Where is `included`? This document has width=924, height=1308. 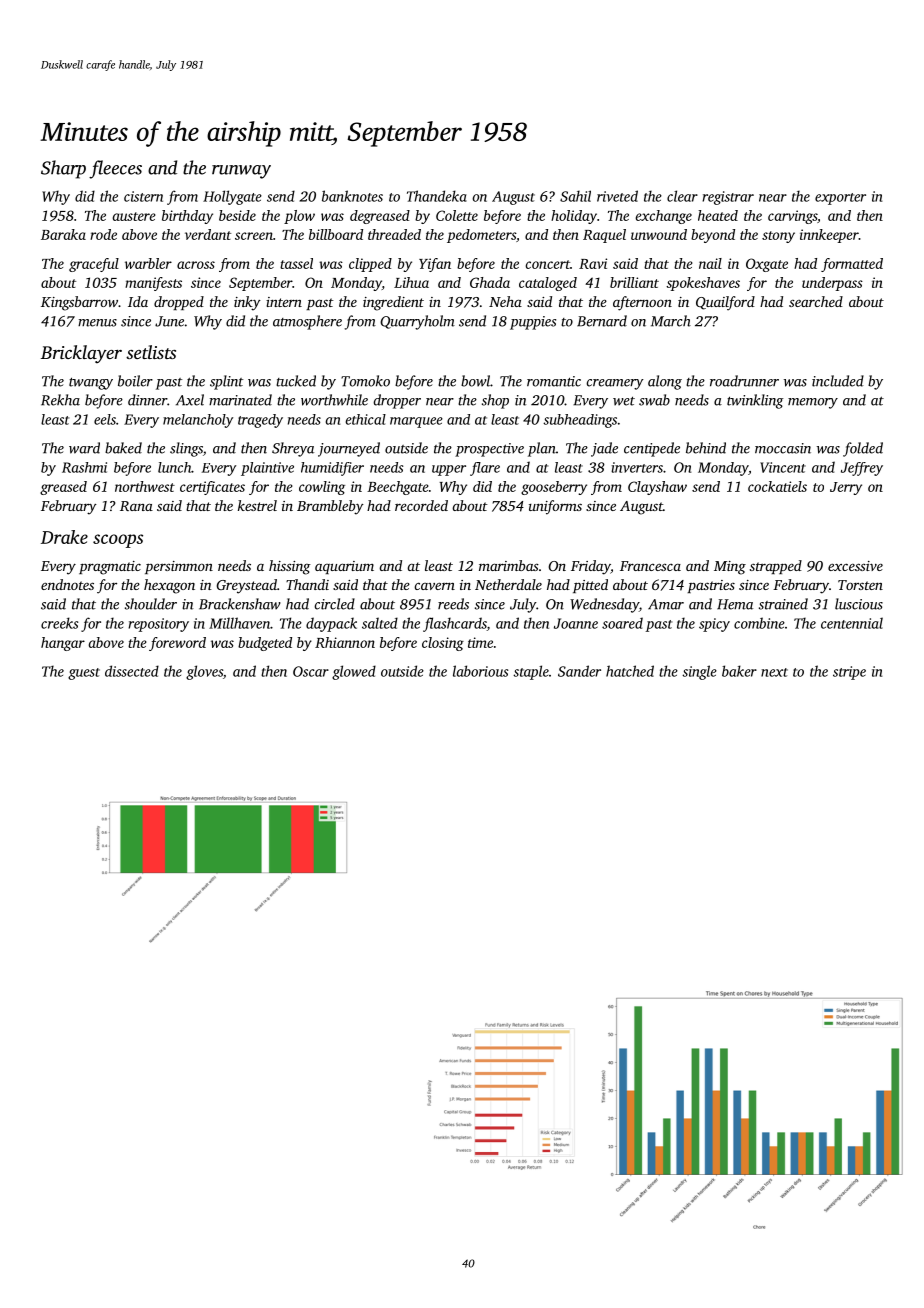
included is located at coordinates (838, 381).
